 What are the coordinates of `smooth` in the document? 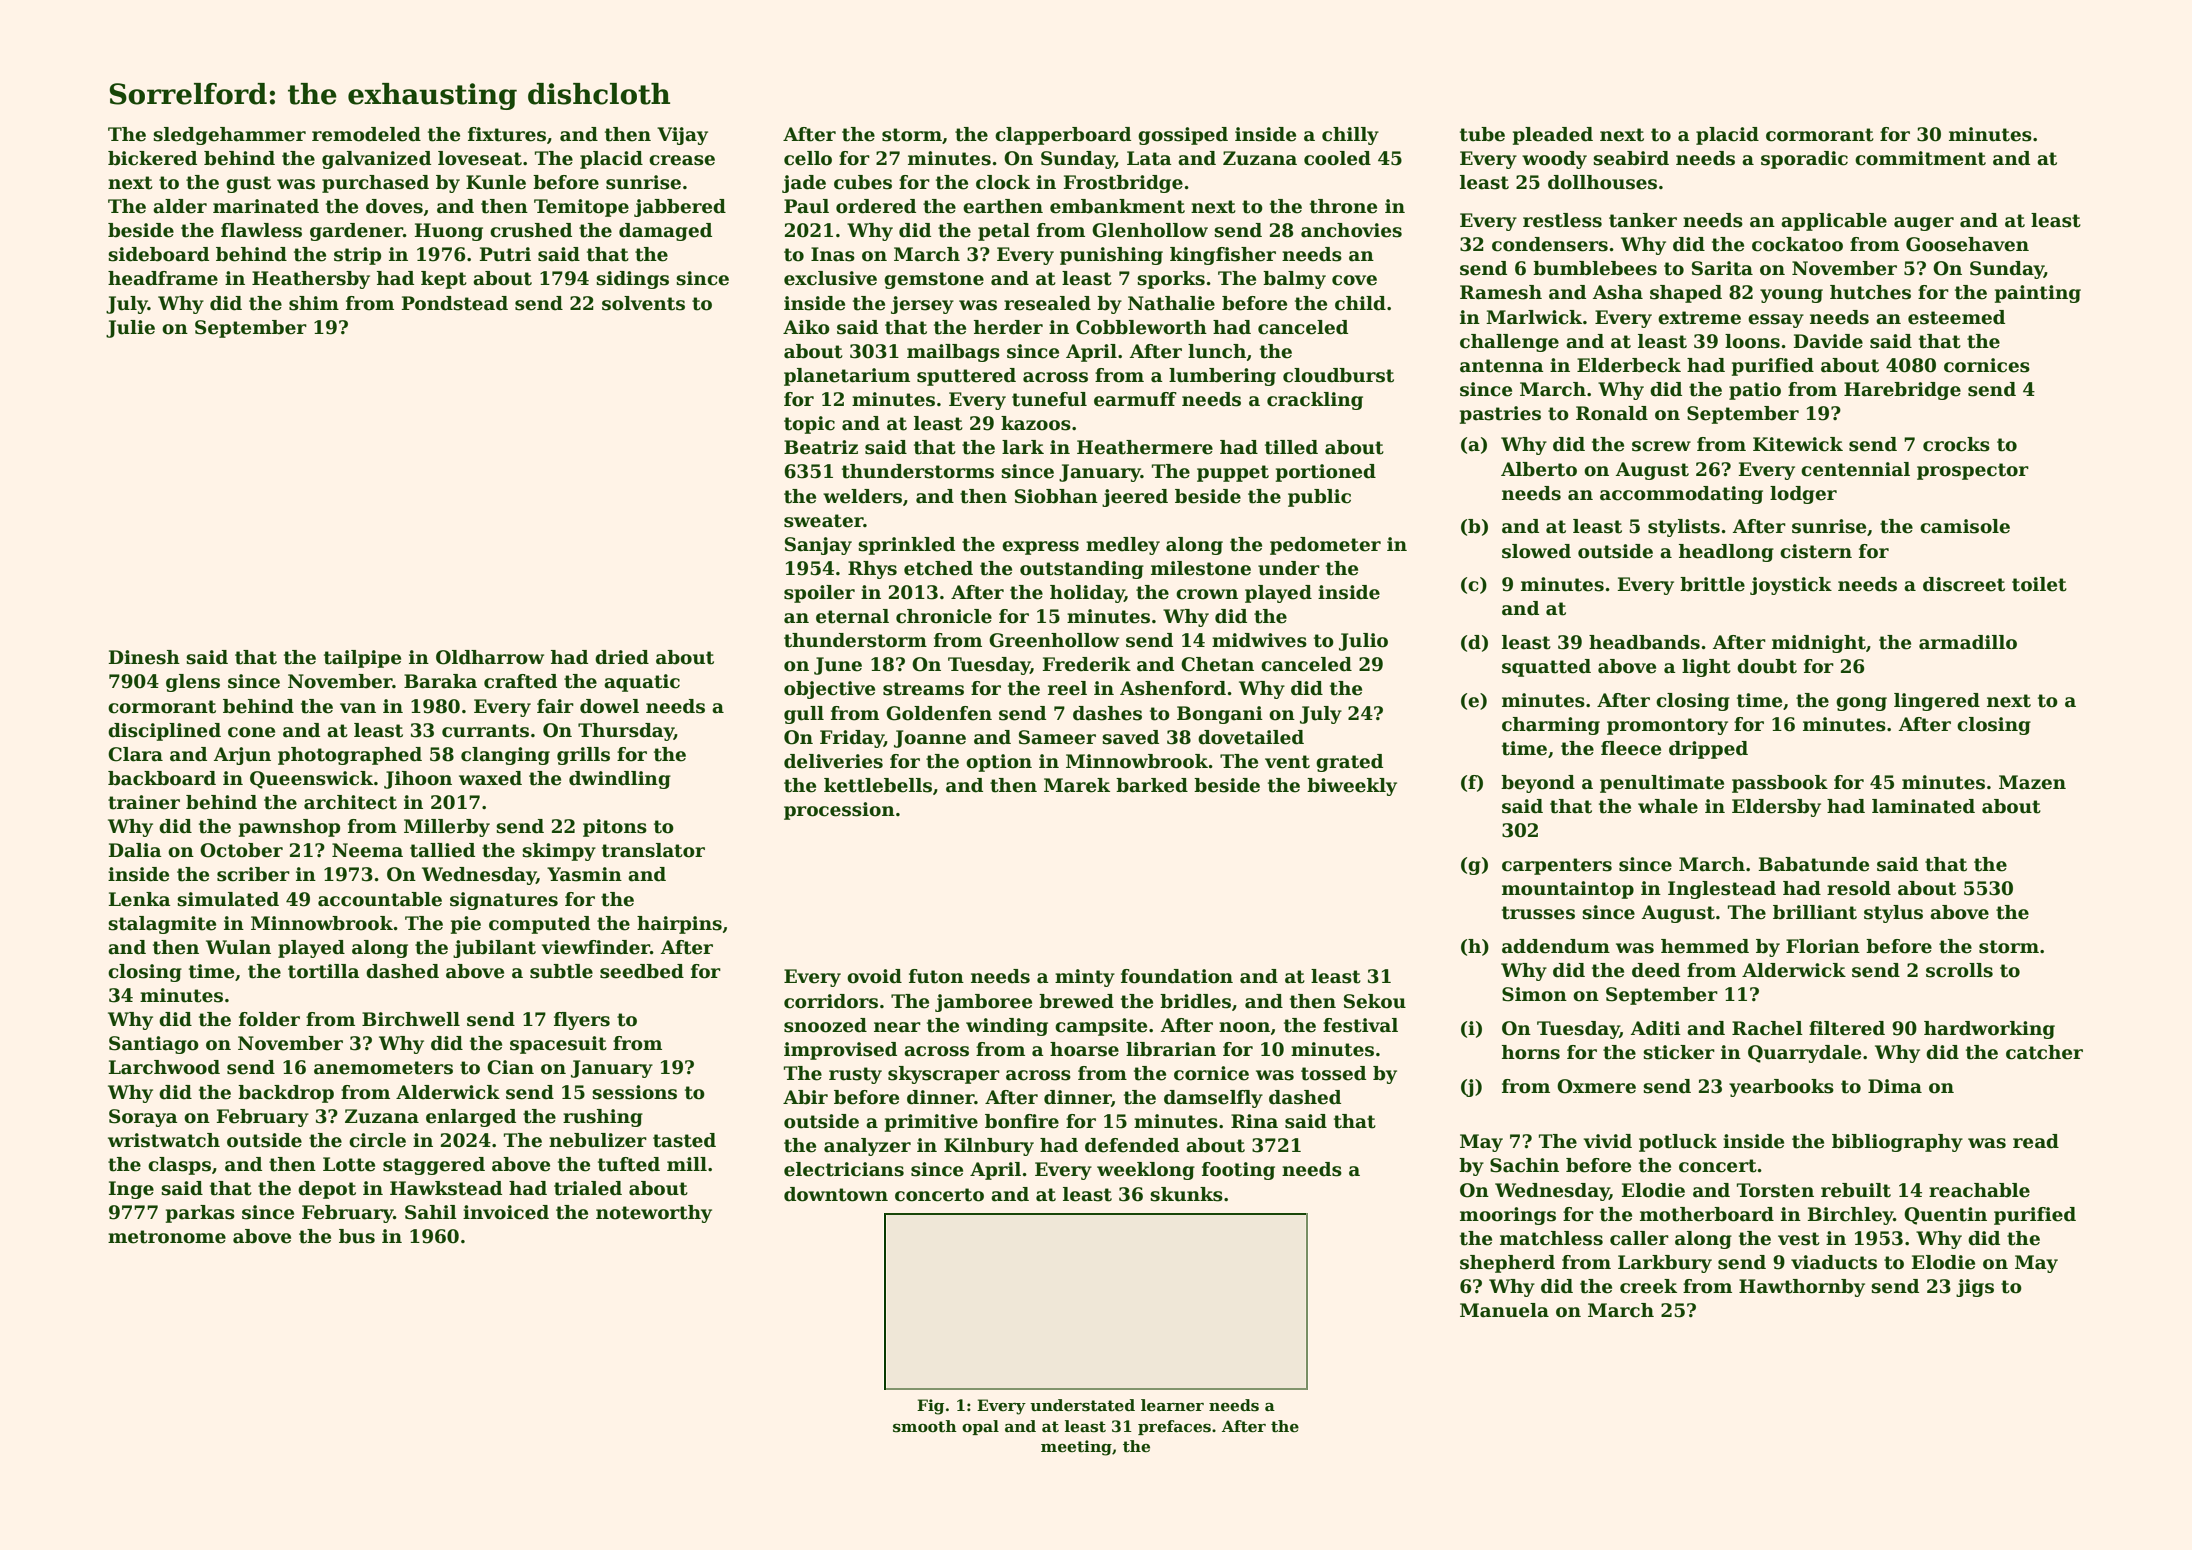 It's located at (925, 1426).
